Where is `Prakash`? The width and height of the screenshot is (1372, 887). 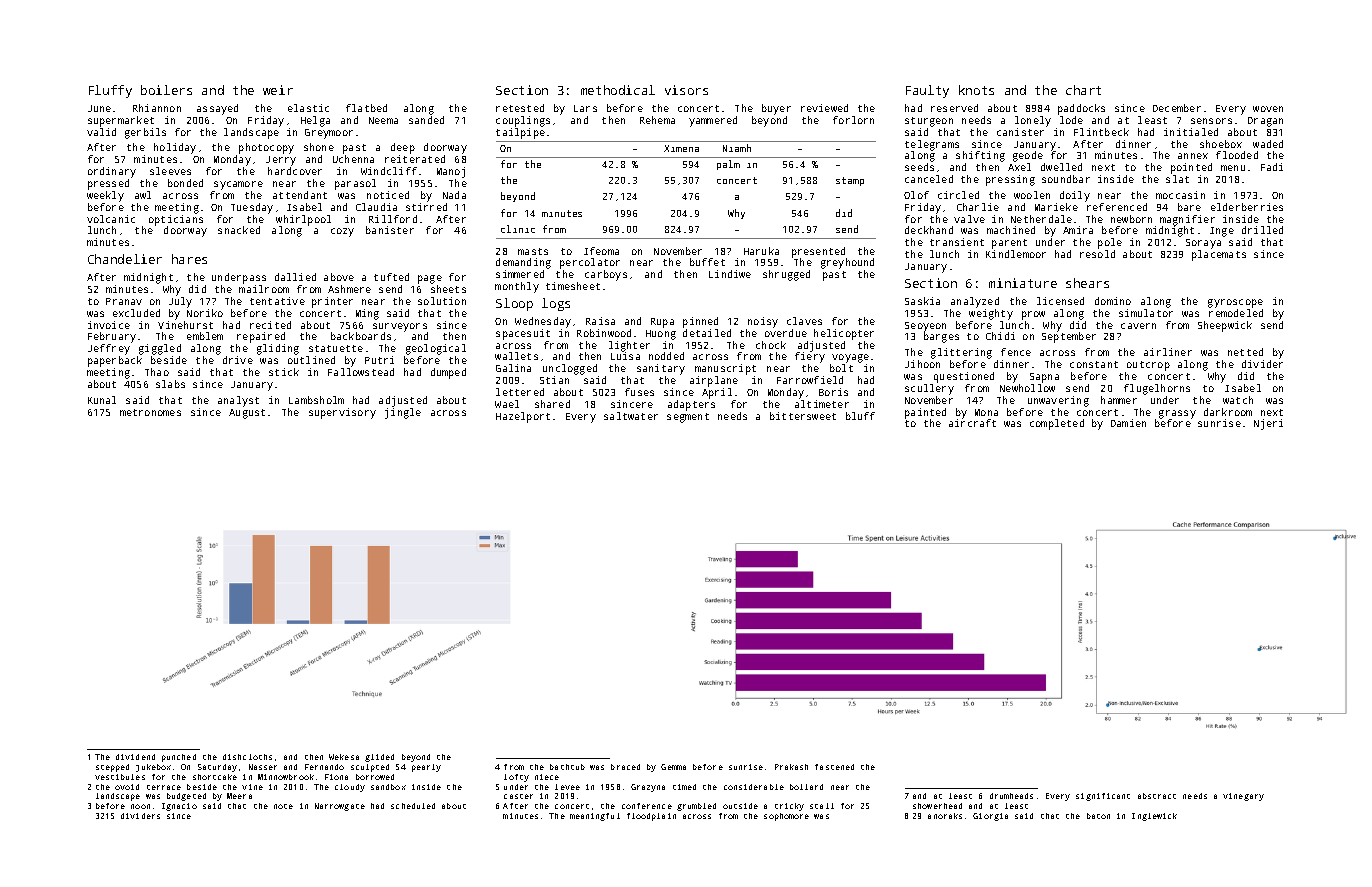
Prakash is located at coordinates (791, 767).
